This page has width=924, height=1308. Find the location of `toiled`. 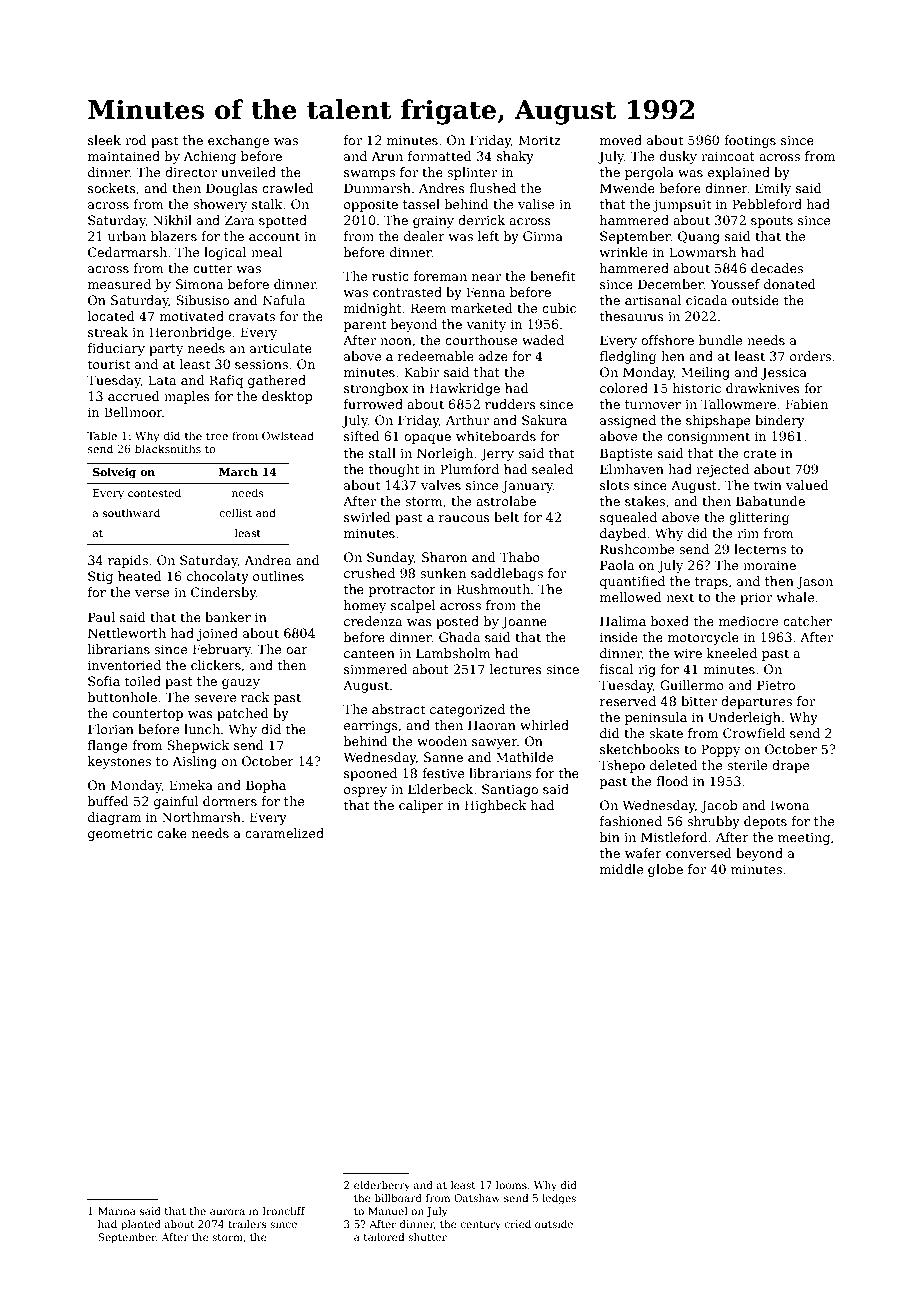

toiled is located at coordinates (143, 681).
